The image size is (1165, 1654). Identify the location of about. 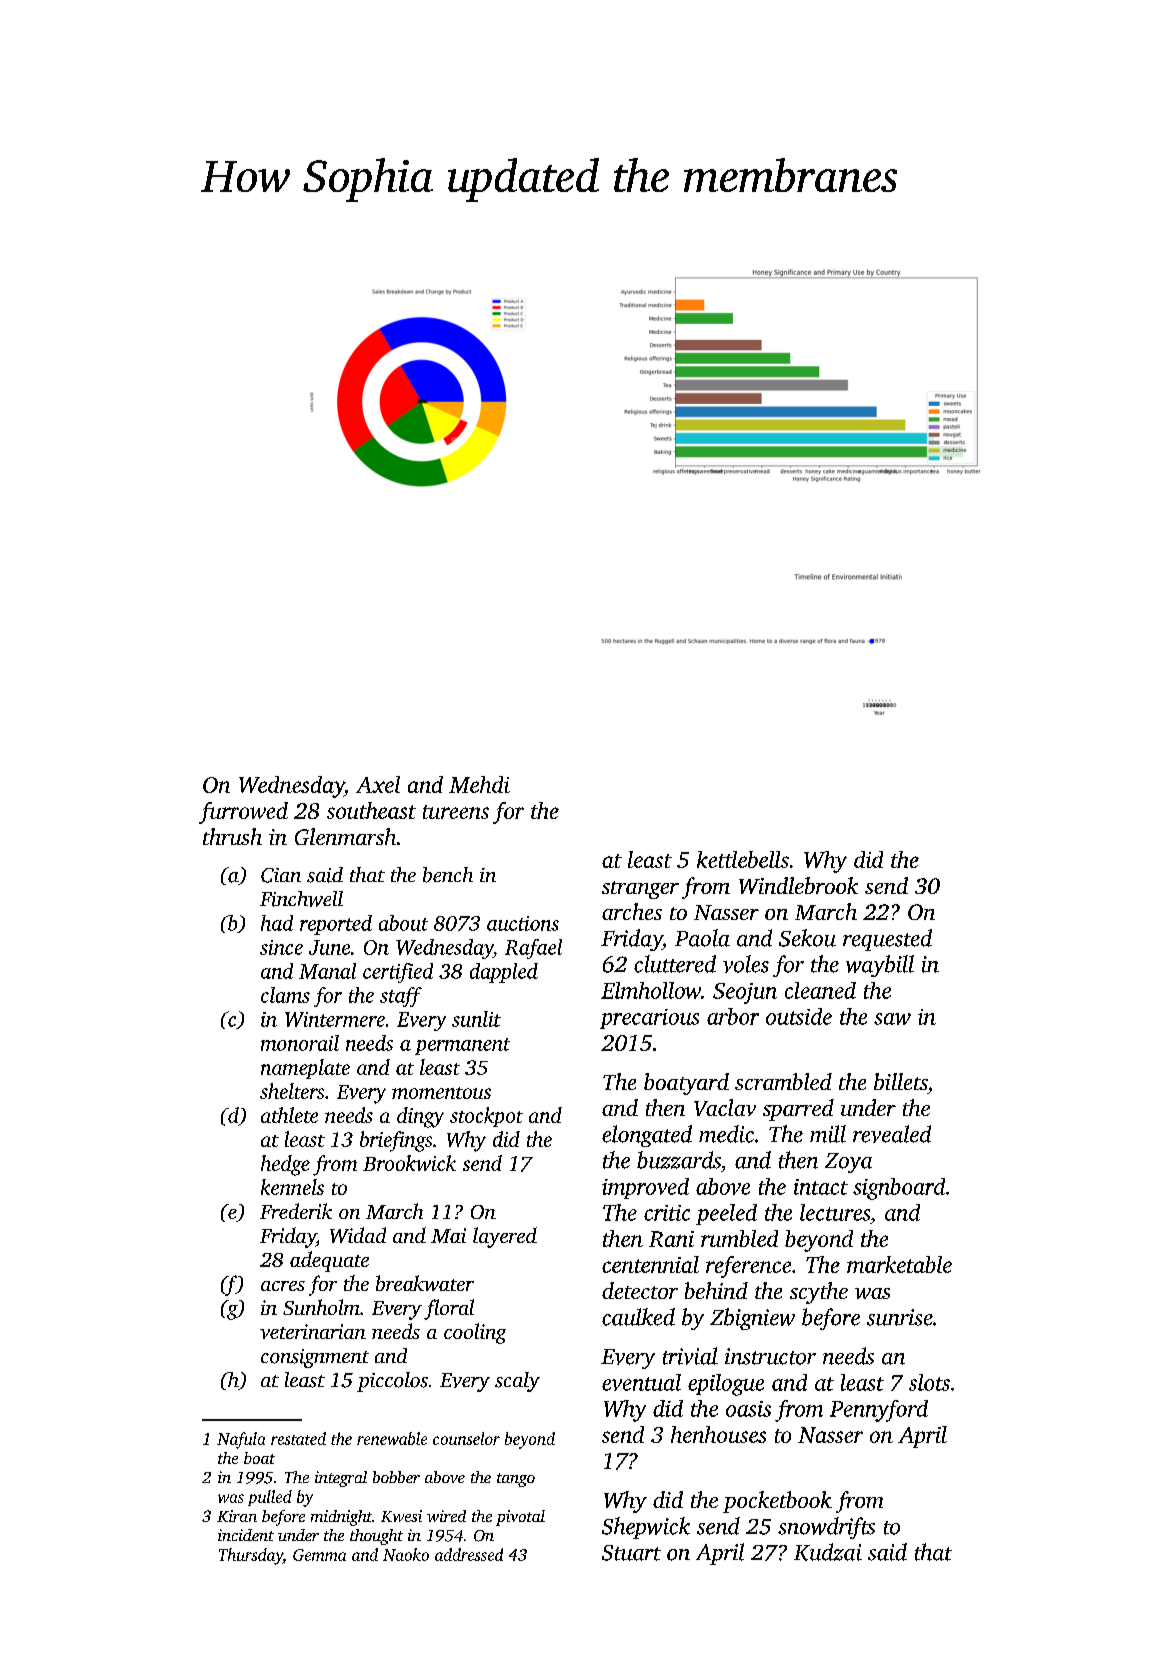
(403, 923).
